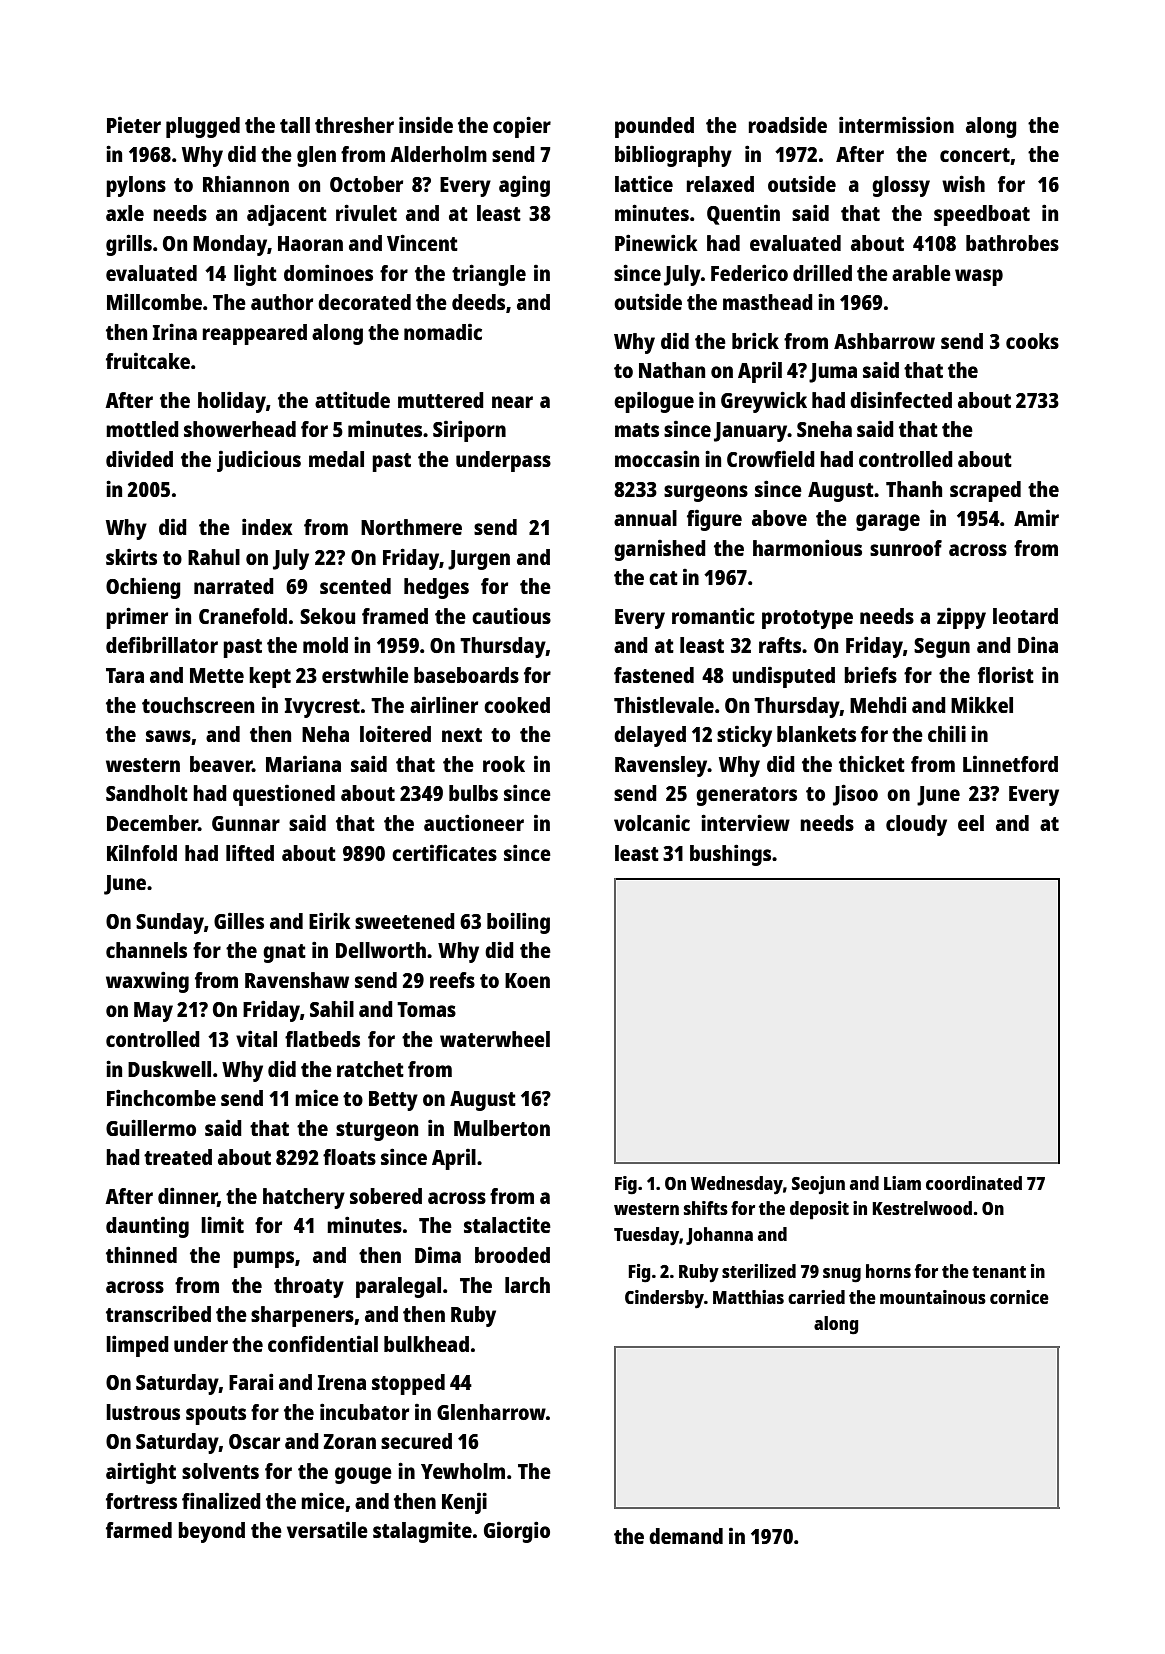  I want to click on fastened, so click(654, 675).
